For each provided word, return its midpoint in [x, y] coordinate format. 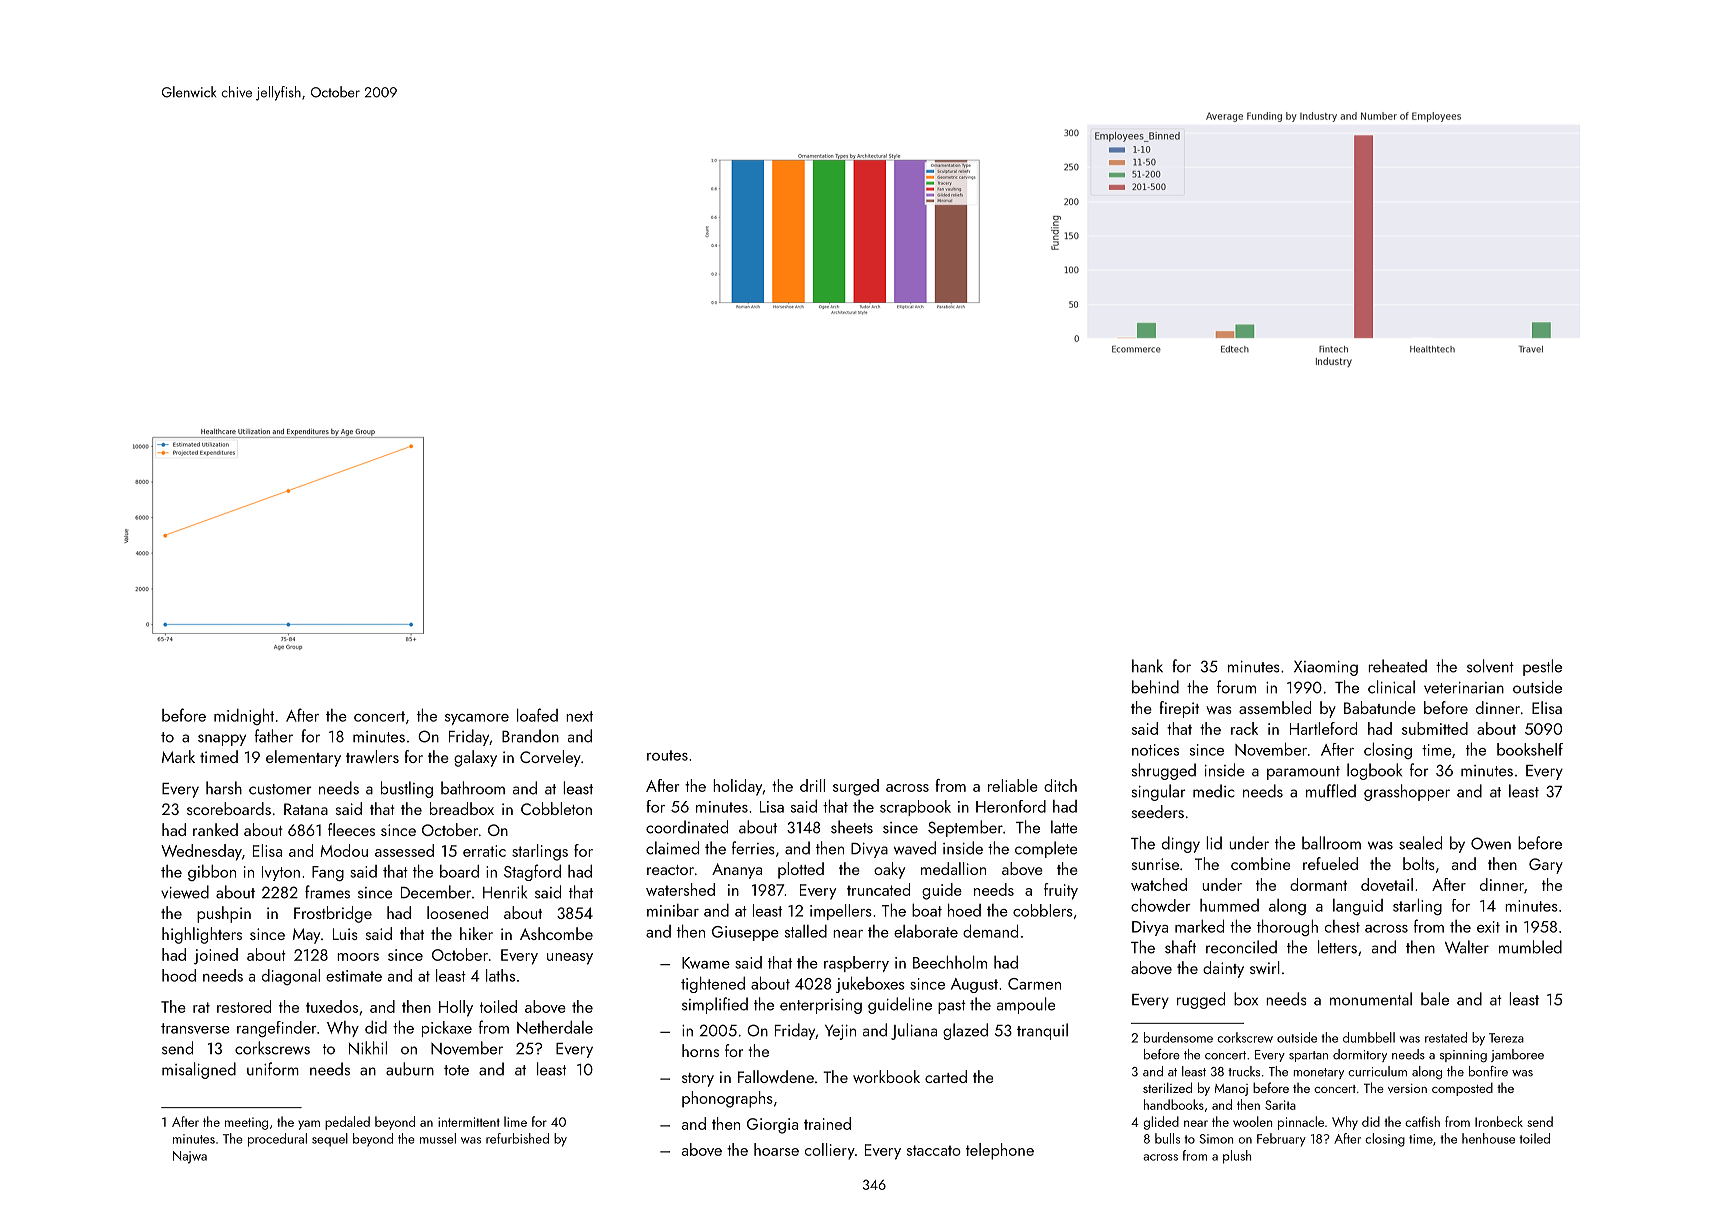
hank [1147, 666]
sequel [330, 1140]
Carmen [1034, 984]
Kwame [706, 963]
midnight [244, 716]
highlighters [202, 935]
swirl [1265, 967]
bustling [407, 789]
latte [1064, 827]
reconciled [1241, 947]
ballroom [1331, 843]
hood [179, 975]
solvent [1490, 666]
